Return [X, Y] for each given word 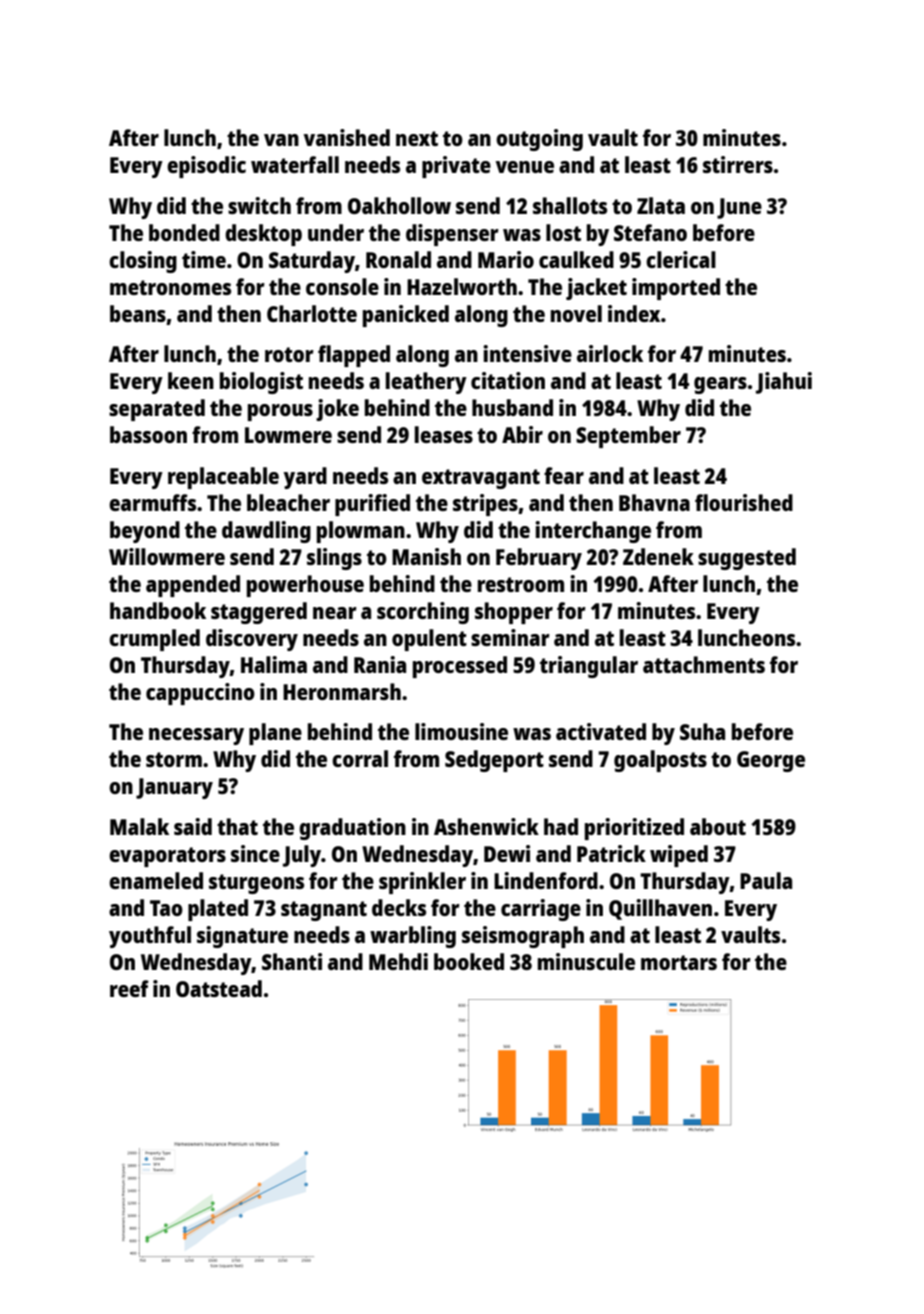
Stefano [650, 232]
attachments [704, 664]
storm [174, 759]
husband [512, 407]
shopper [514, 613]
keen [191, 380]
